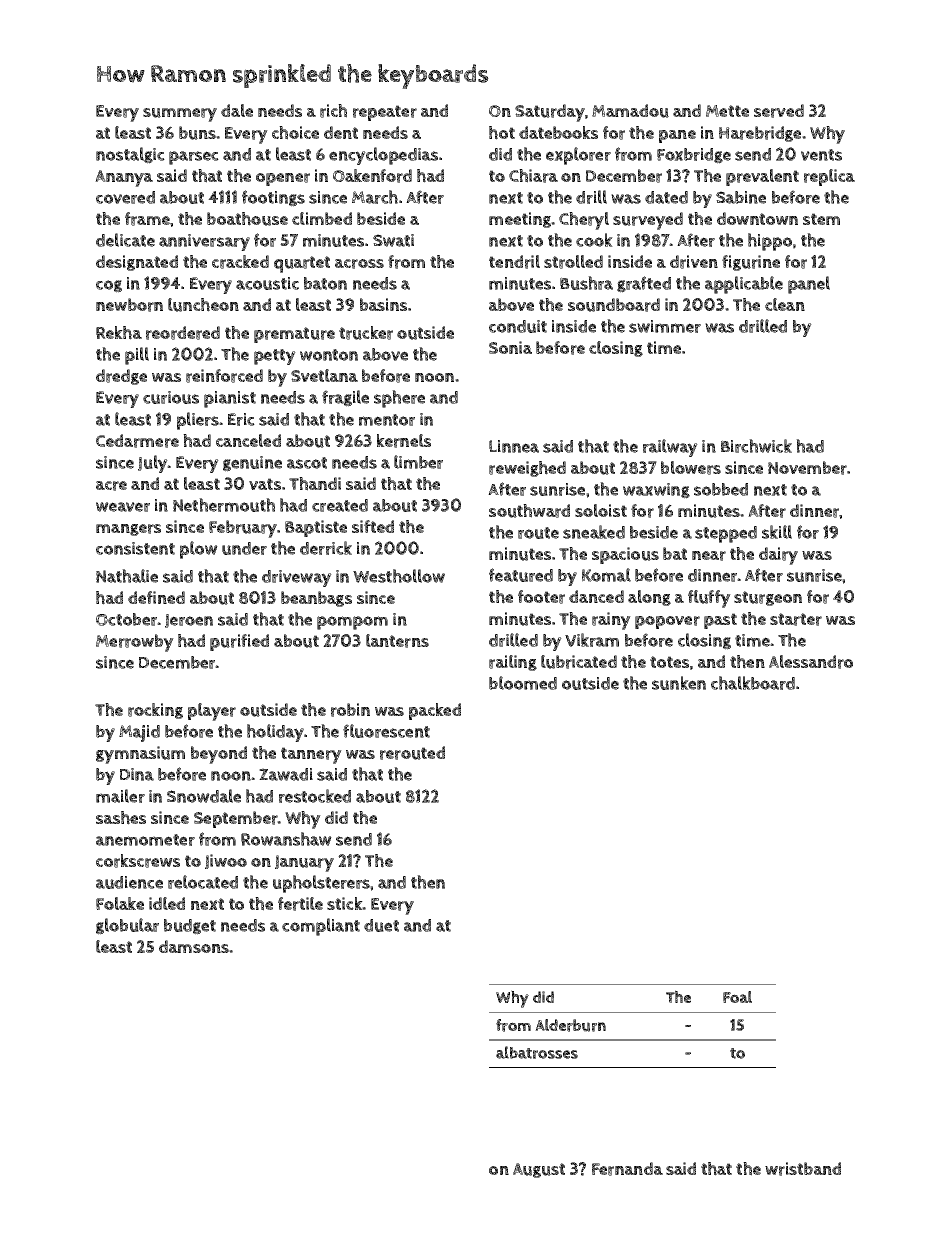 Image resolution: width=952 pixels, height=1233 pixels. What do you see at coordinates (224, 505) in the document?
I see `Nethermouth` at bounding box center [224, 505].
